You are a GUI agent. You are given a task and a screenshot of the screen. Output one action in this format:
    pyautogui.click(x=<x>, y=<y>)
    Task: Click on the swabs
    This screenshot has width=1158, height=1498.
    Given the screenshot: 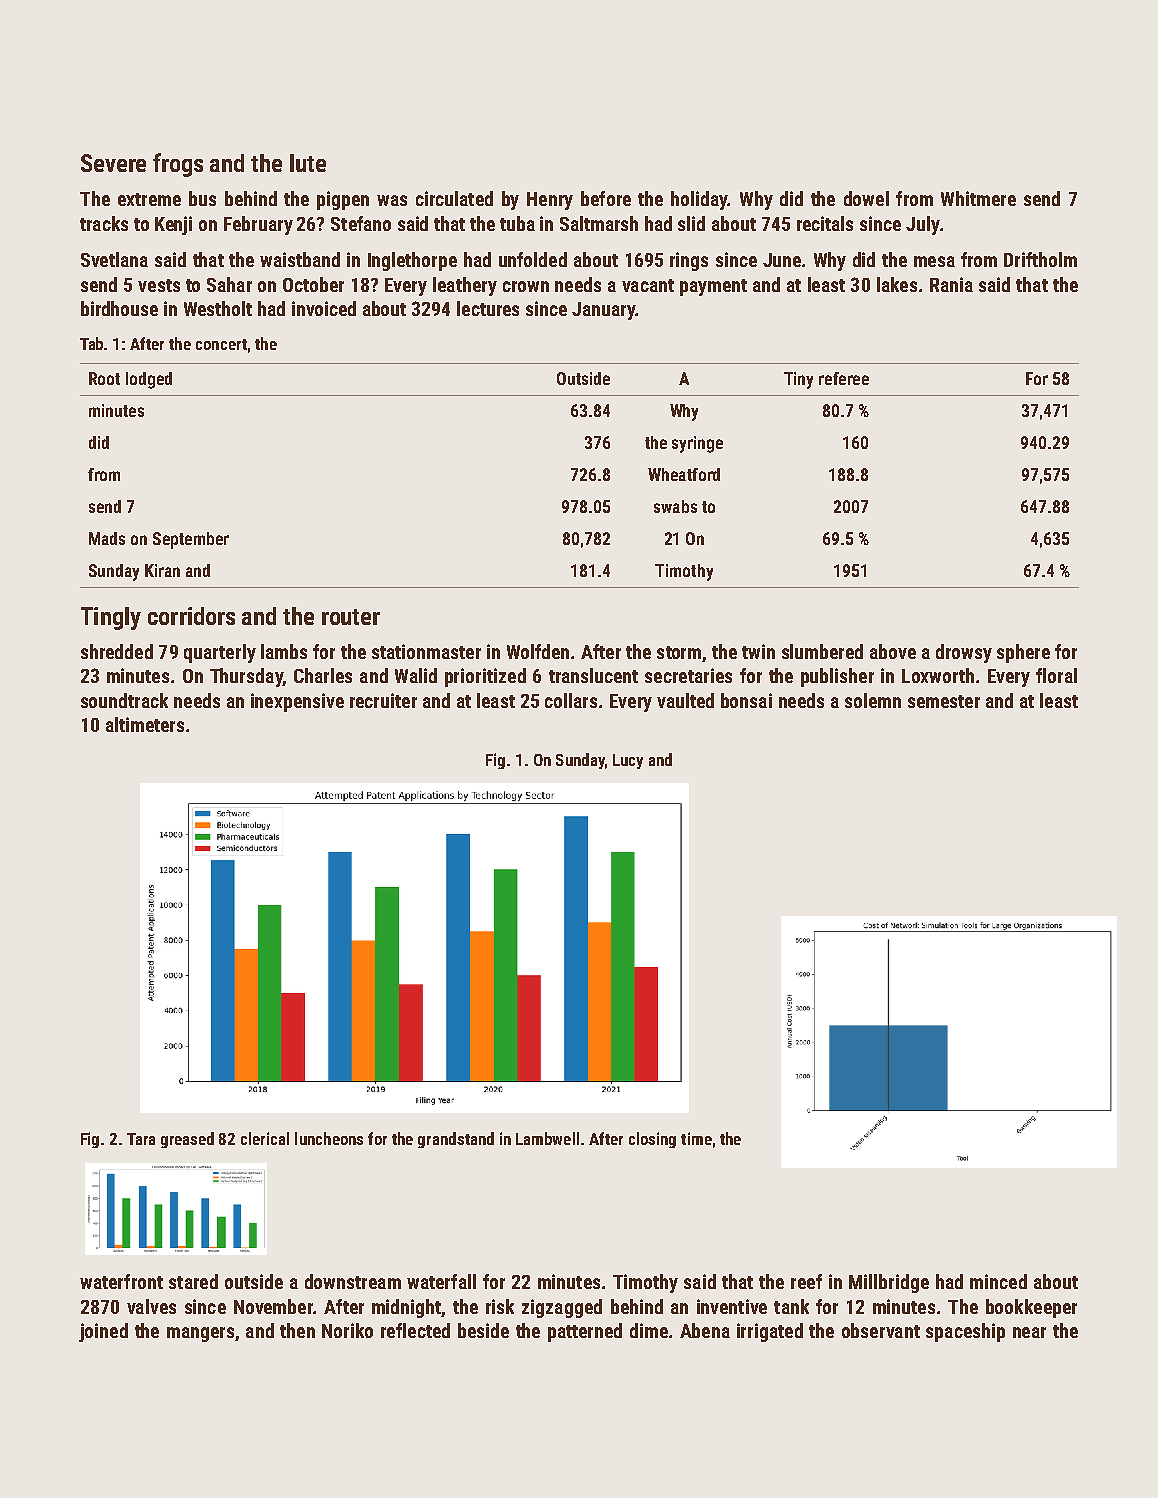 What is the action you would take?
    pyautogui.click(x=675, y=506)
